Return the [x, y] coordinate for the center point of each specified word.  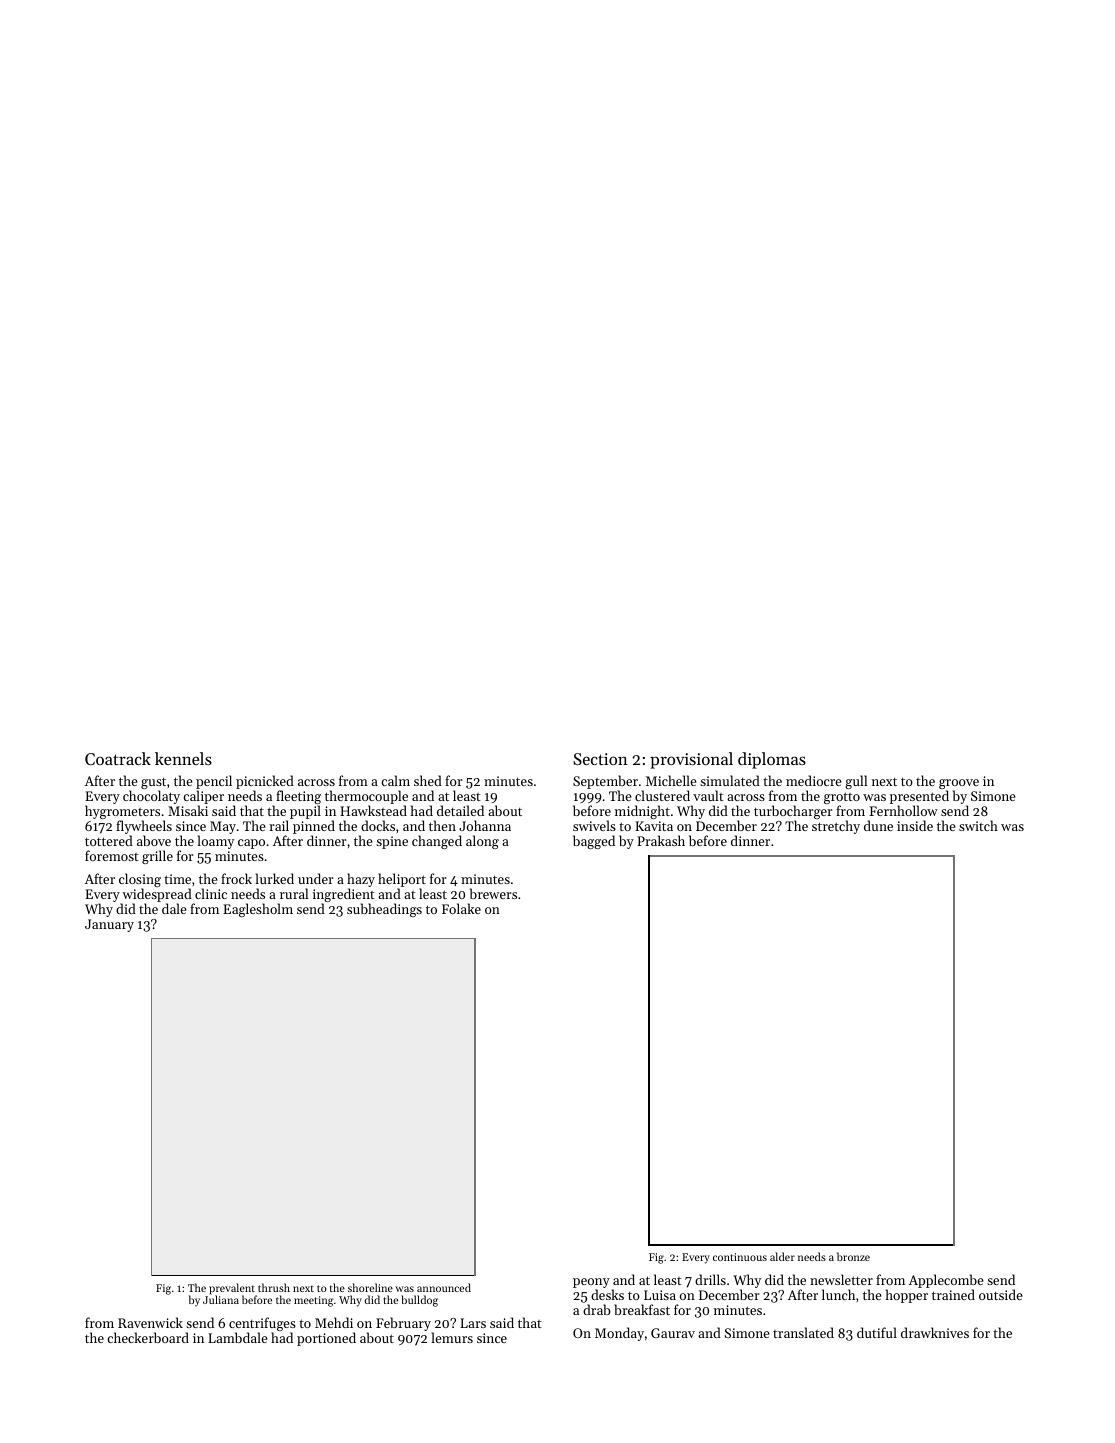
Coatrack [118, 758]
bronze [853, 1256]
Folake [461, 908]
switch [978, 825]
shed [428, 780]
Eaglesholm [258, 910]
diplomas [772, 760]
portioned [326, 1339]
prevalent [232, 1289]
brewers [493, 893]
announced [444, 1287]
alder [782, 1256]
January [109, 925]
